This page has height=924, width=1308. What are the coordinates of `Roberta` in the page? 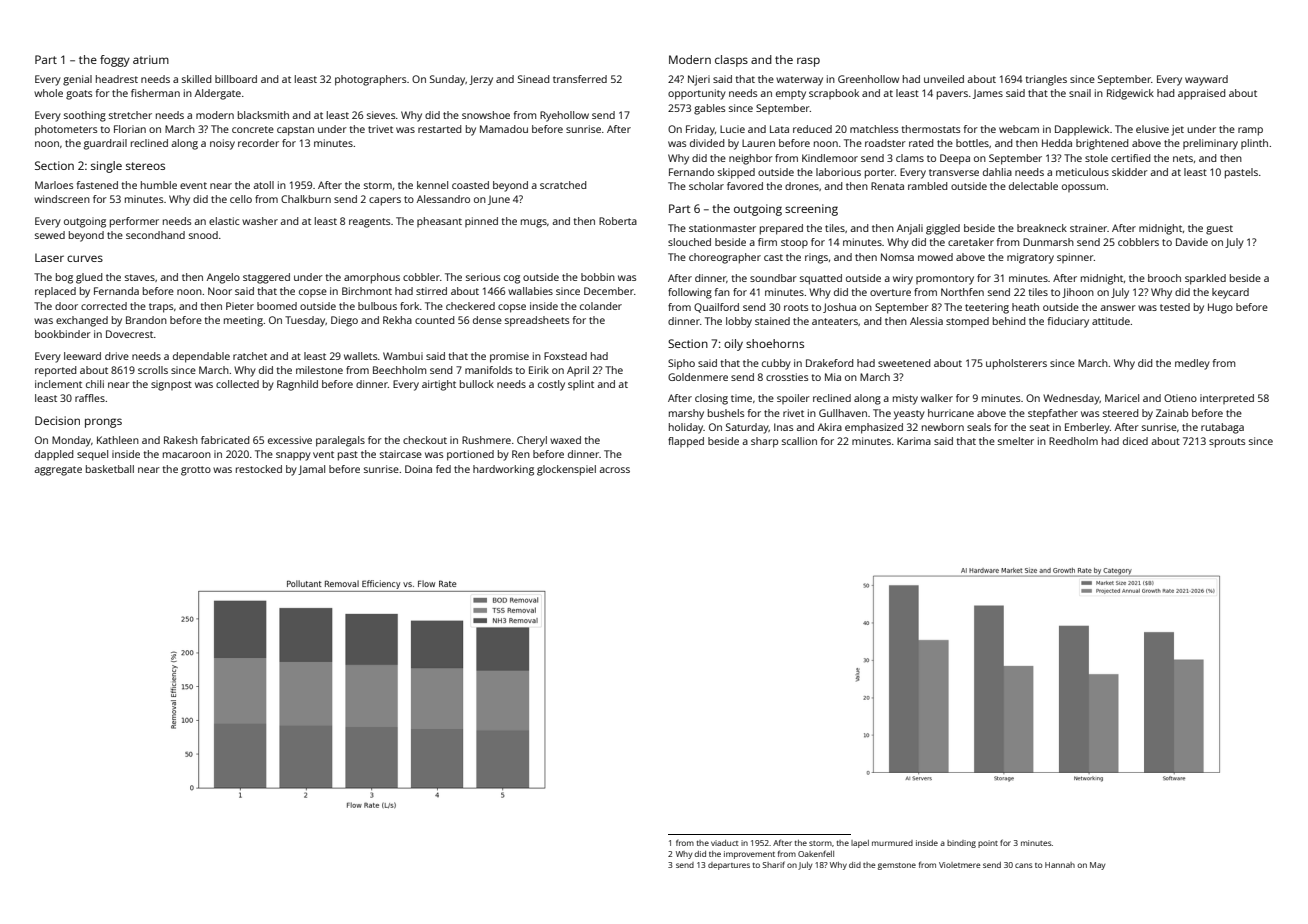 It's located at (618, 221).
